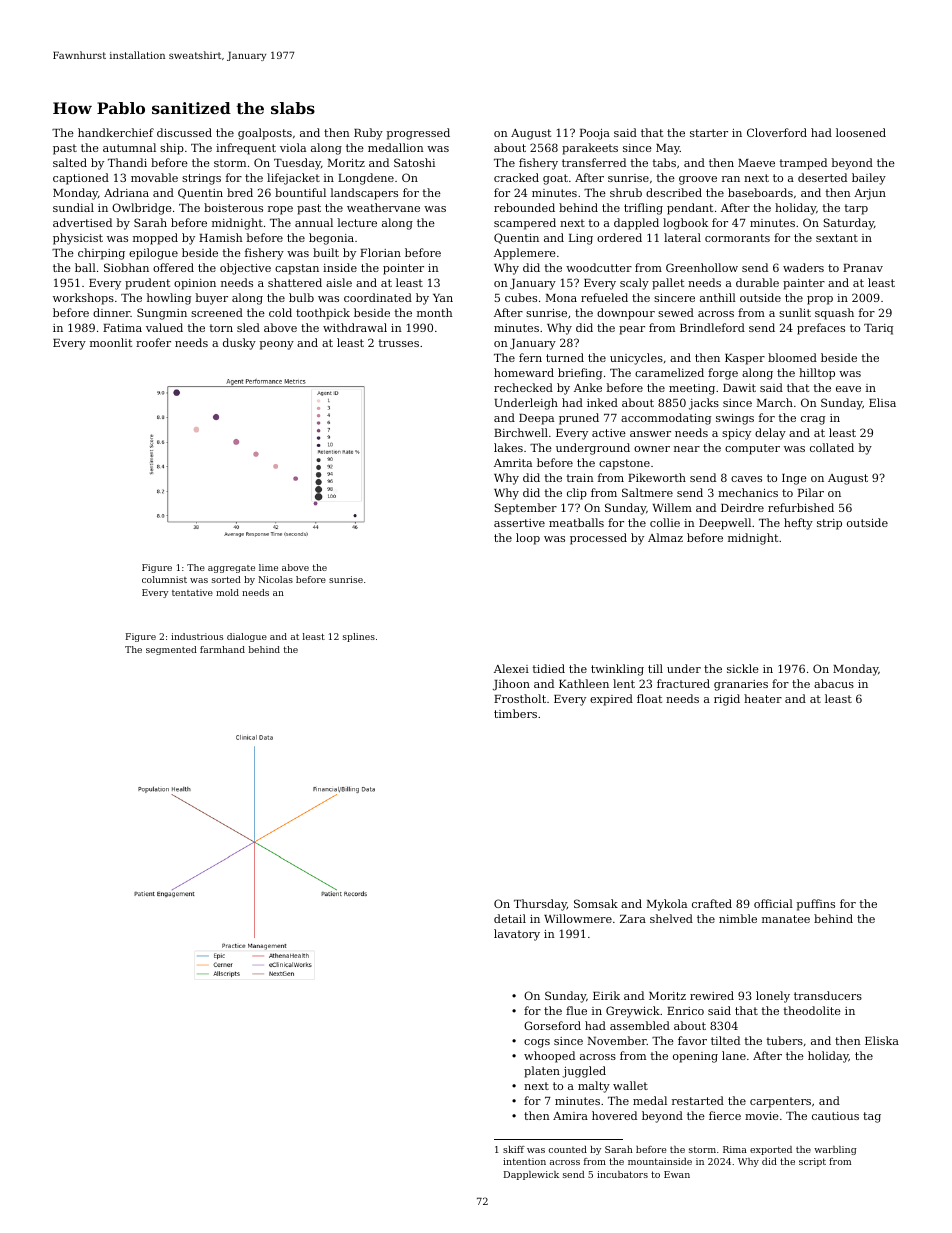 The image size is (952, 1233). What do you see at coordinates (517, 935) in the screenshot?
I see `lavatory` at bounding box center [517, 935].
